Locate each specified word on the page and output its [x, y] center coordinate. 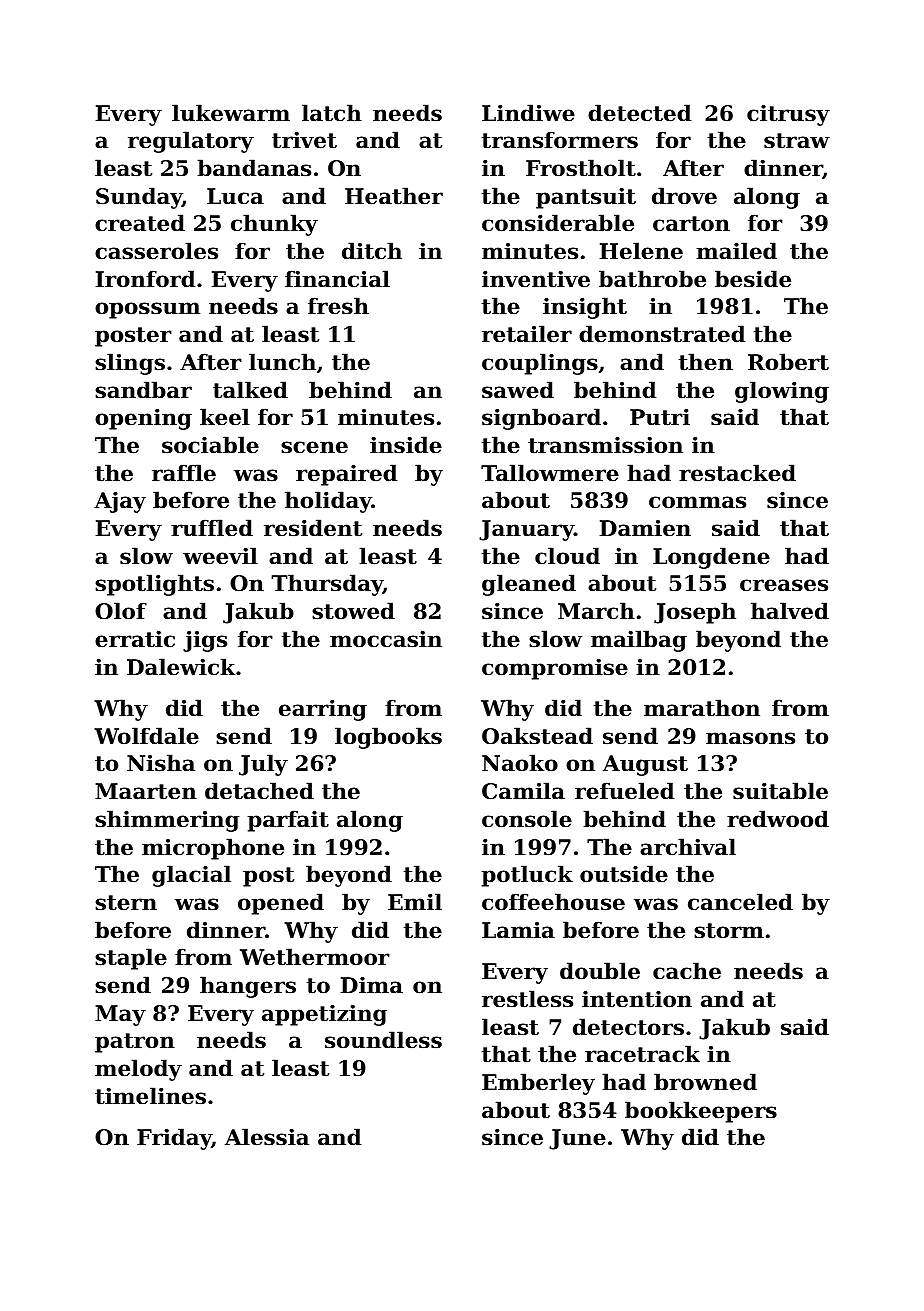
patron [135, 1043]
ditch [372, 251]
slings [130, 364]
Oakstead [537, 736]
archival [688, 847]
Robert [788, 362]
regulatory [191, 142]
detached [259, 791]
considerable [558, 223]
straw [797, 141]
